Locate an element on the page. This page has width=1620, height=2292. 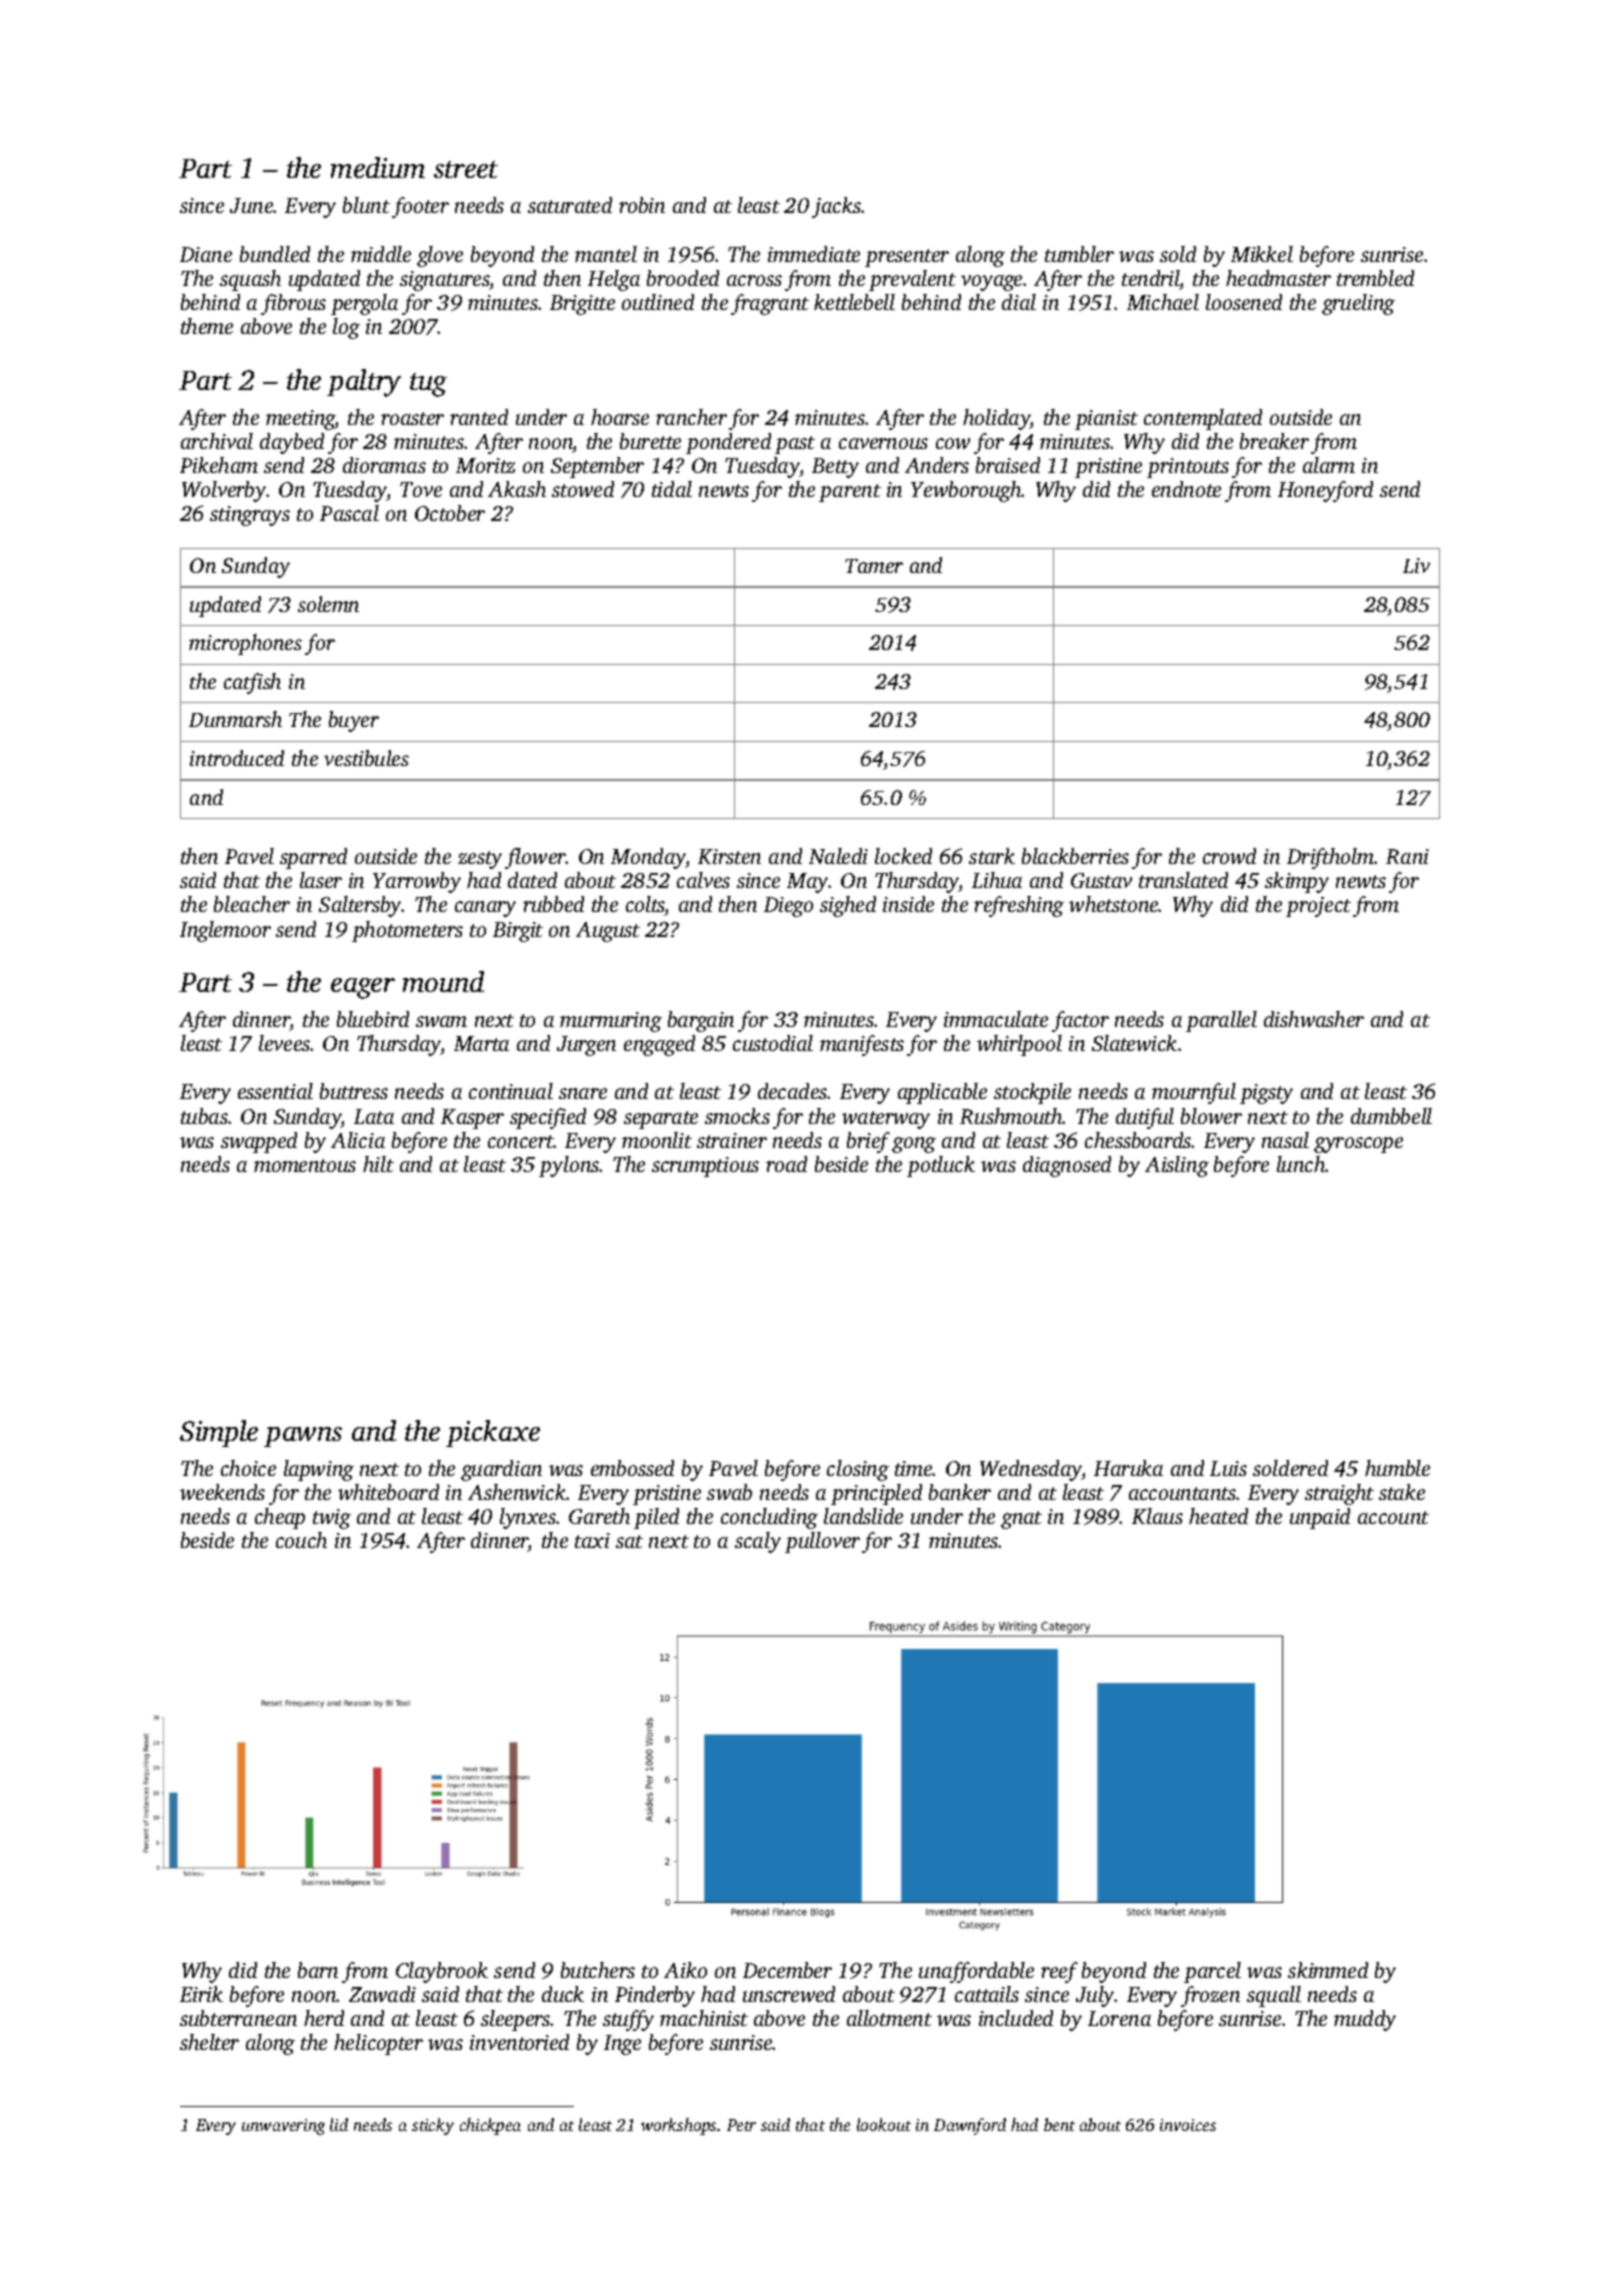
diagnosed is located at coordinates (1067, 1166).
